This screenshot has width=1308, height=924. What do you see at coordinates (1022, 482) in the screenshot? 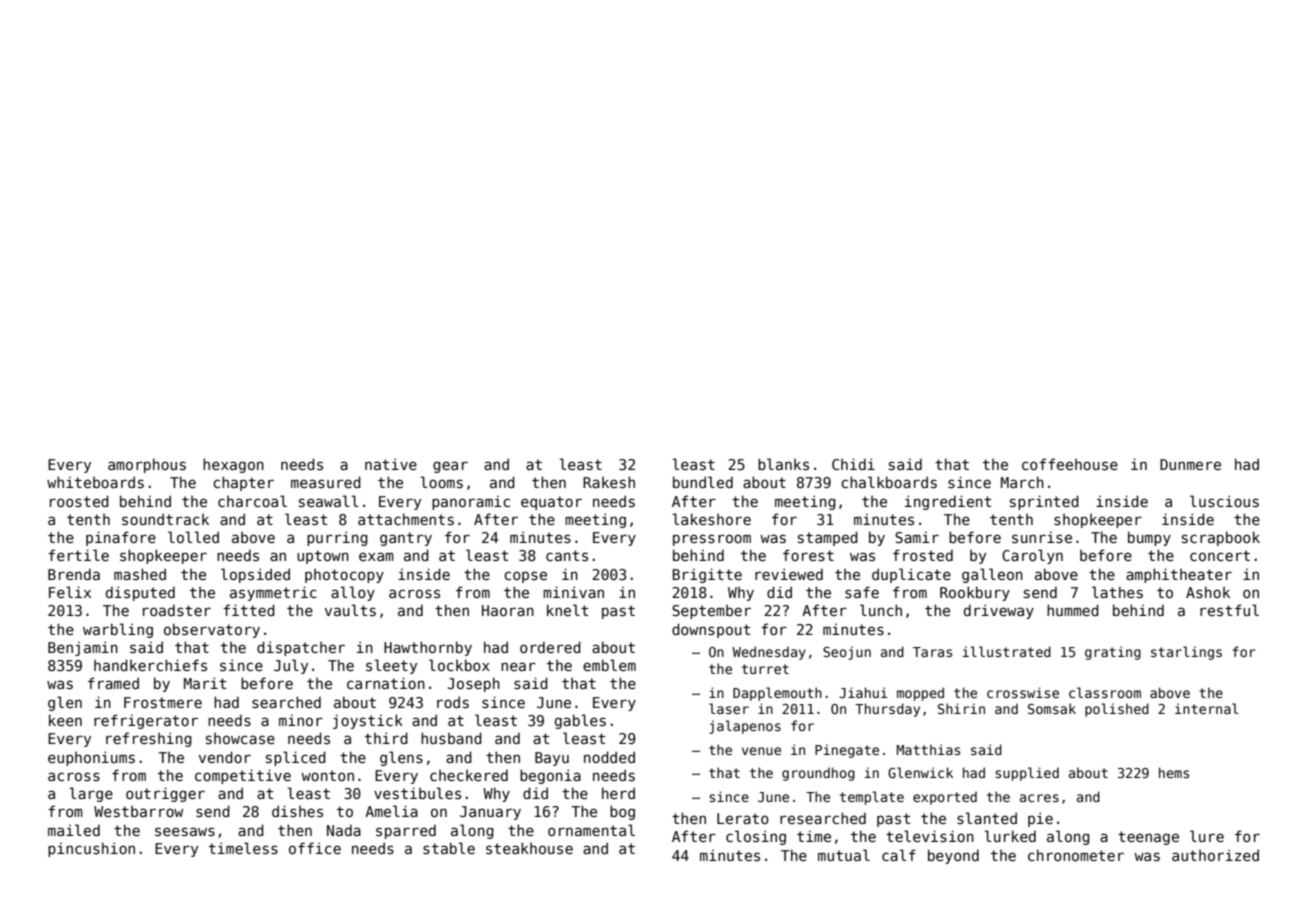
I see `March` at bounding box center [1022, 482].
